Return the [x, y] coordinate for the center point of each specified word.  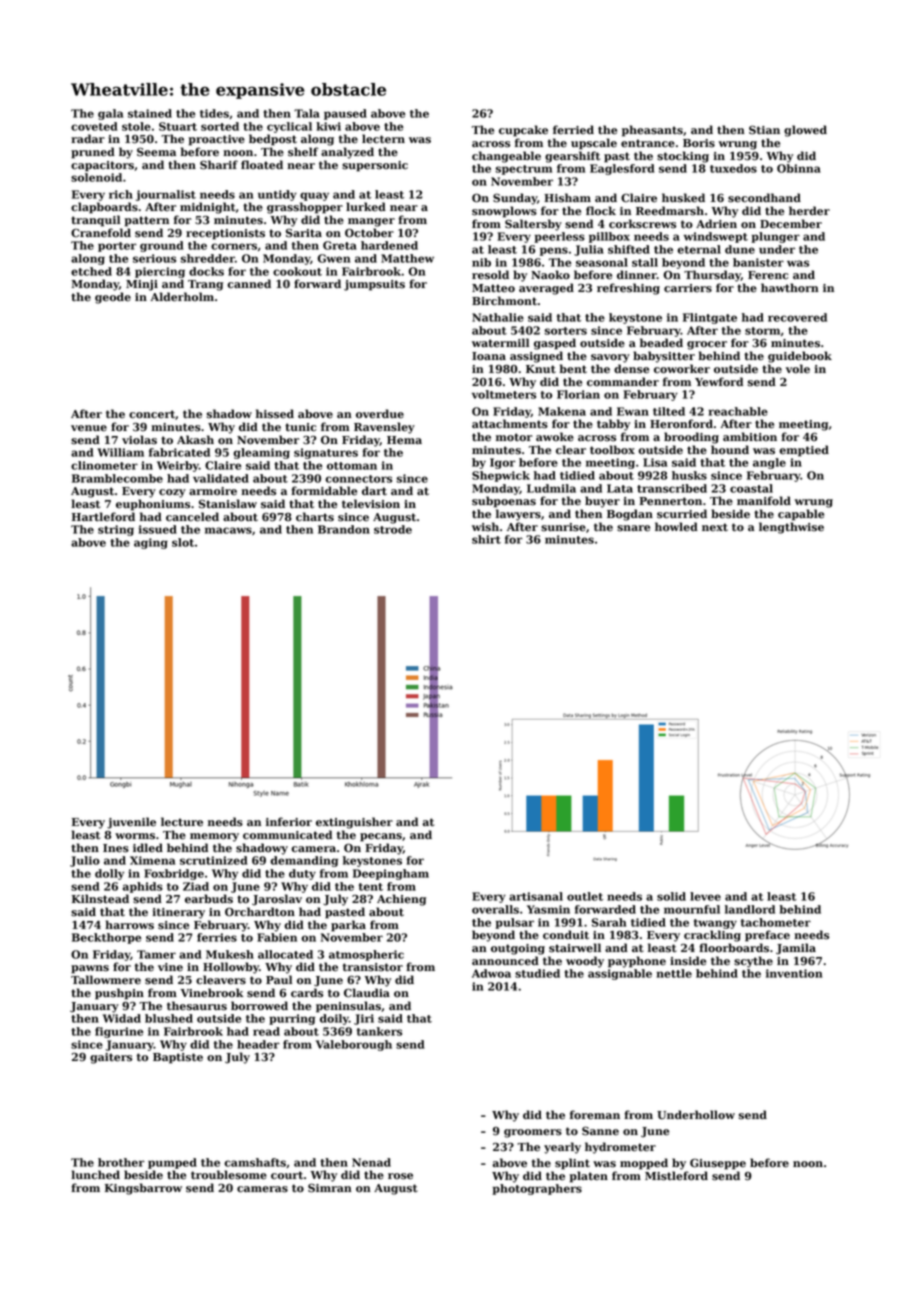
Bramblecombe [117, 478]
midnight [208, 208]
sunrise [563, 527]
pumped [172, 1163]
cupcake [523, 131]
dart [374, 490]
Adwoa [491, 973]
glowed [805, 131]
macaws [228, 530]
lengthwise [791, 528]
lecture [182, 822]
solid [671, 896]
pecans [381, 837]
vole [798, 369]
